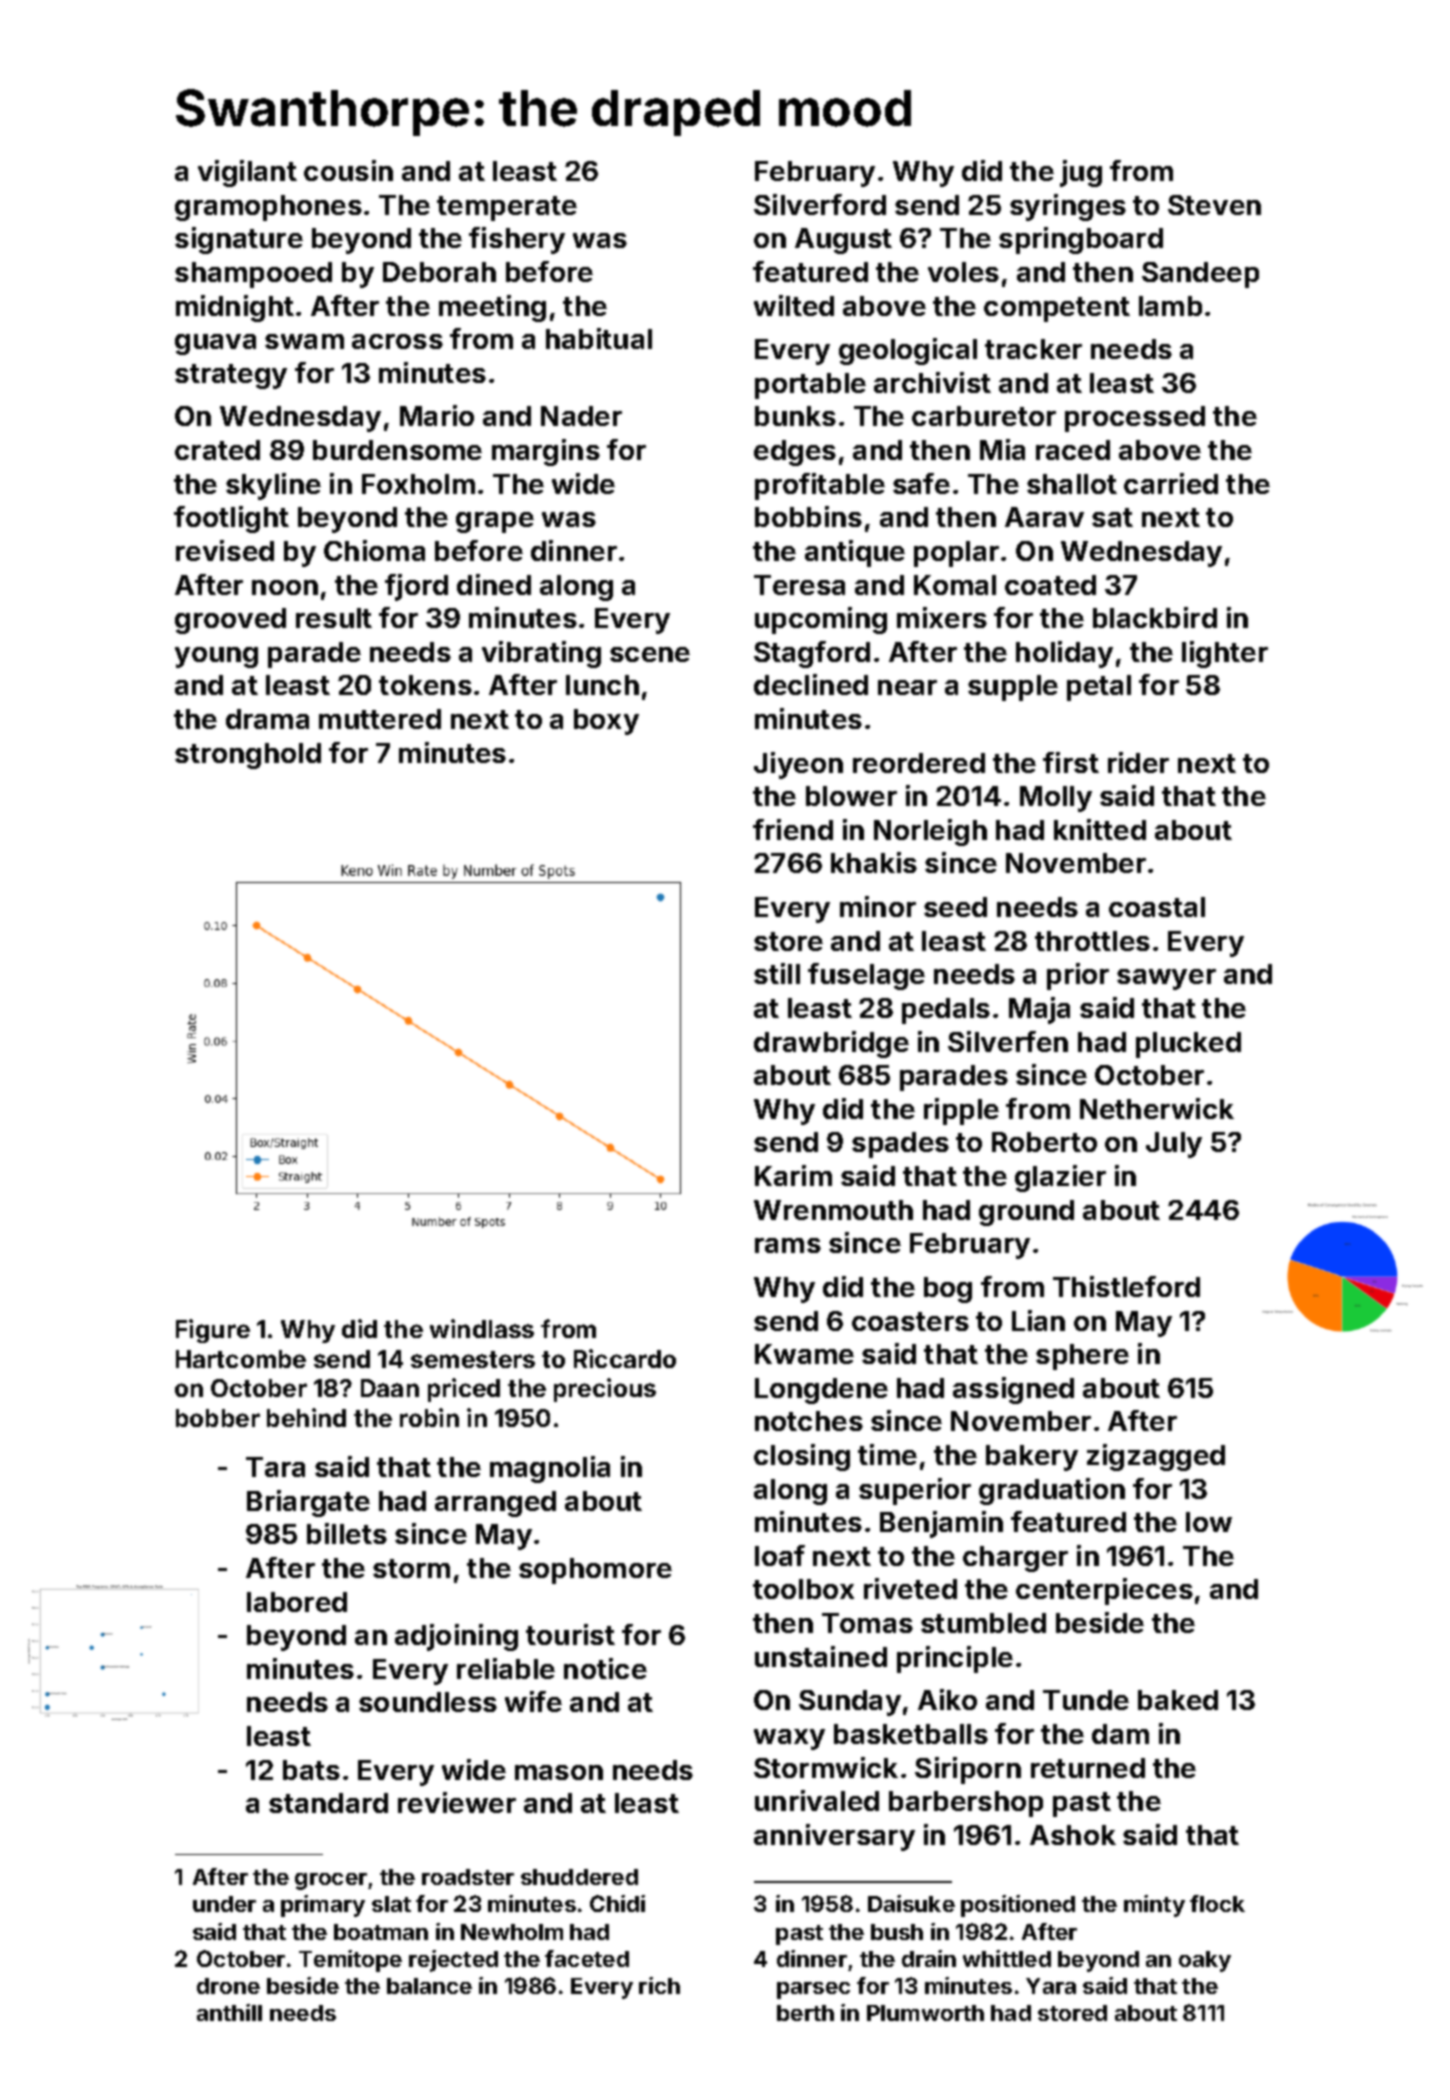 The image size is (1450, 2100). What do you see at coordinates (581, 416) in the screenshot?
I see `Nader` at bounding box center [581, 416].
